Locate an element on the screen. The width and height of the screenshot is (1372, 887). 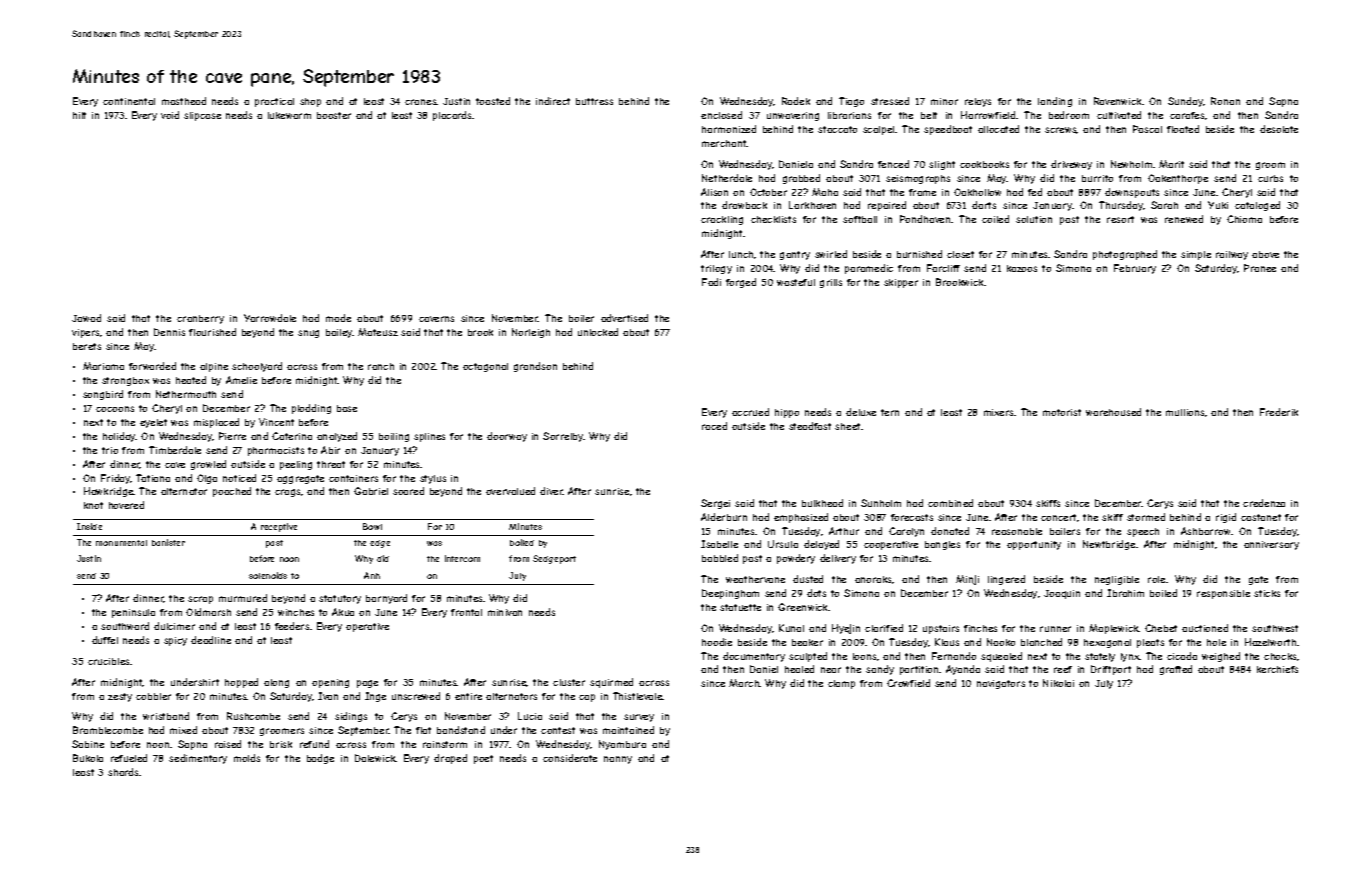
placards is located at coordinates (453, 116).
